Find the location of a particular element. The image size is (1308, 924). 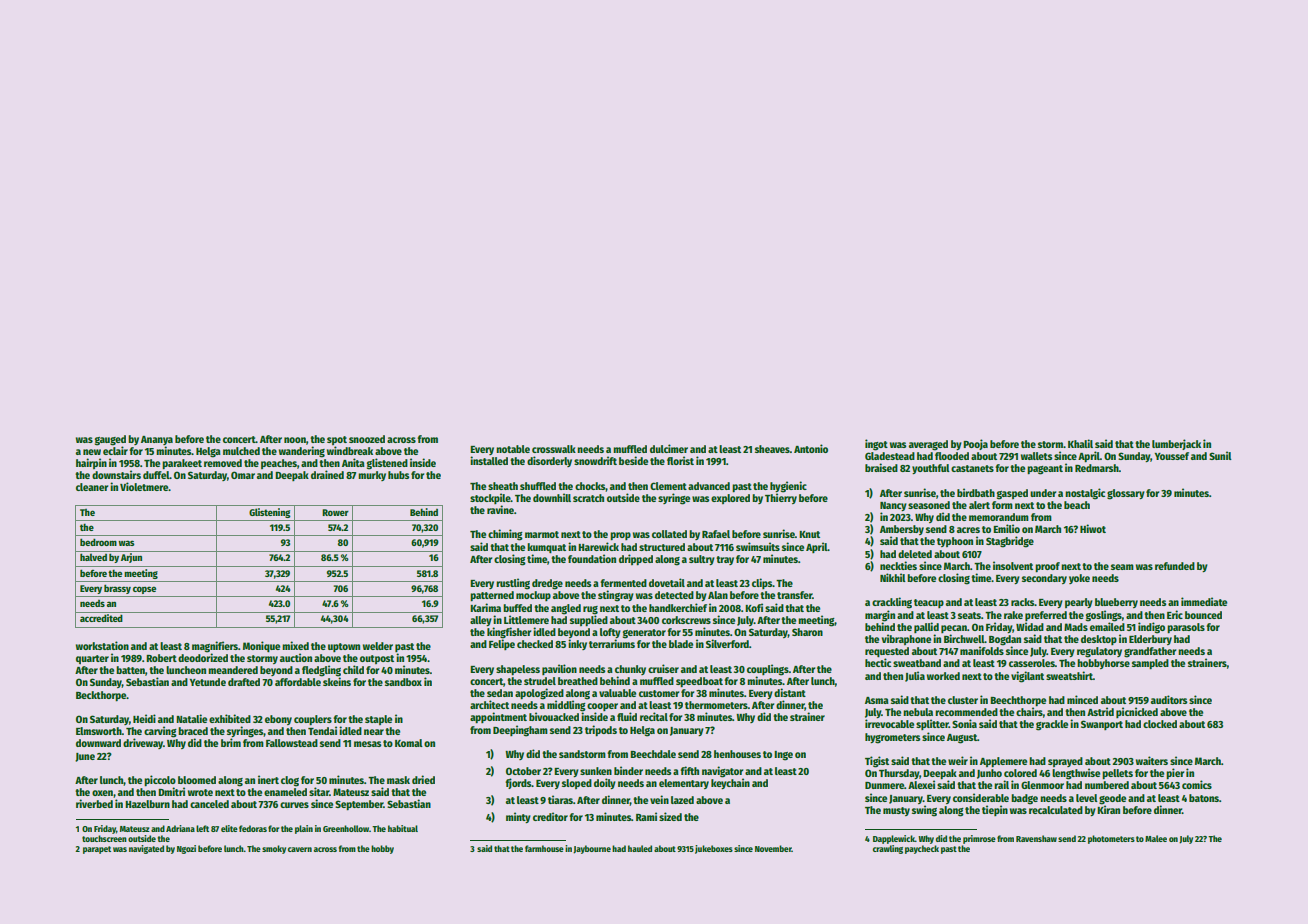

Kofi is located at coordinates (754, 607).
